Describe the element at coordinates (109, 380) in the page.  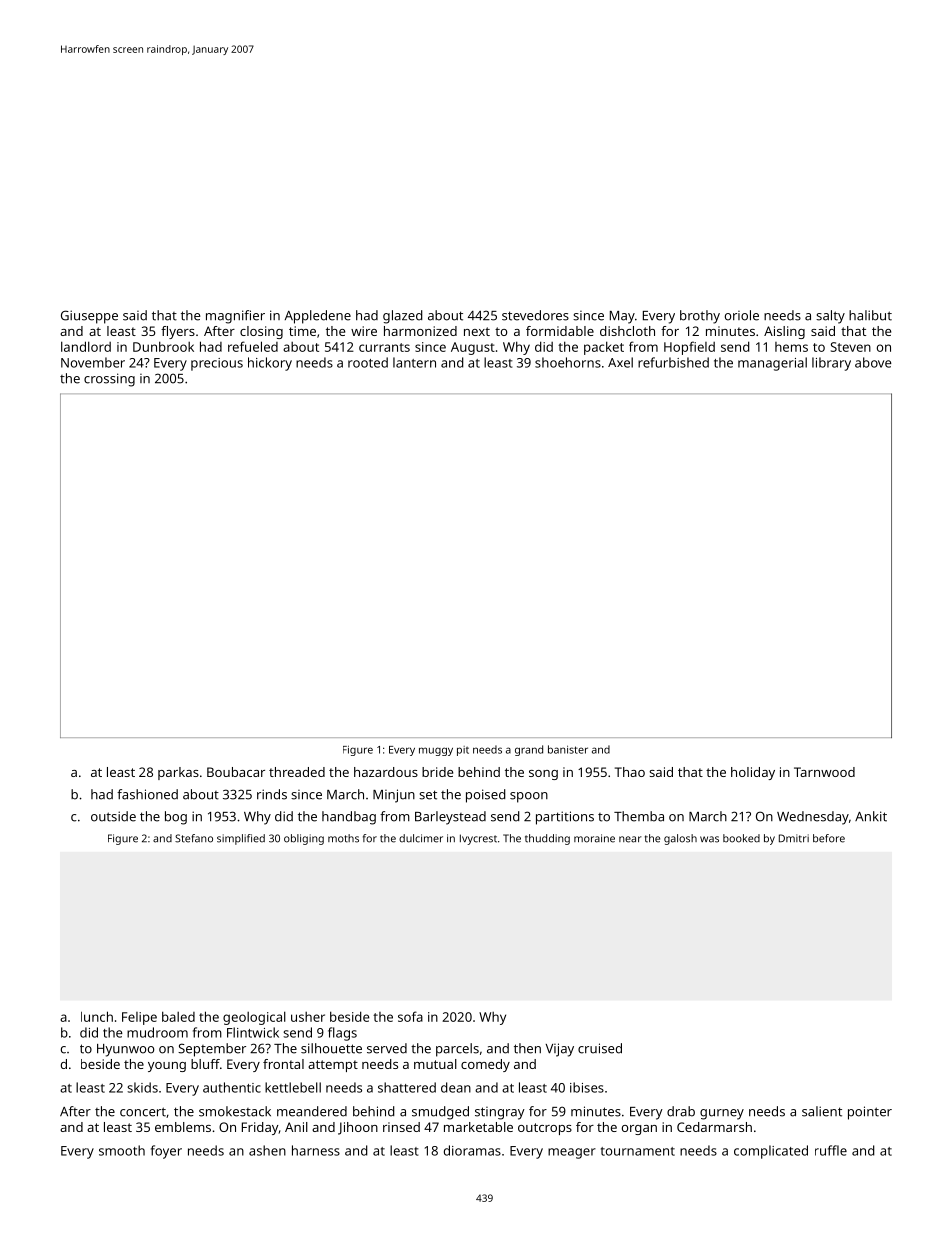
I see `crossing` at that location.
